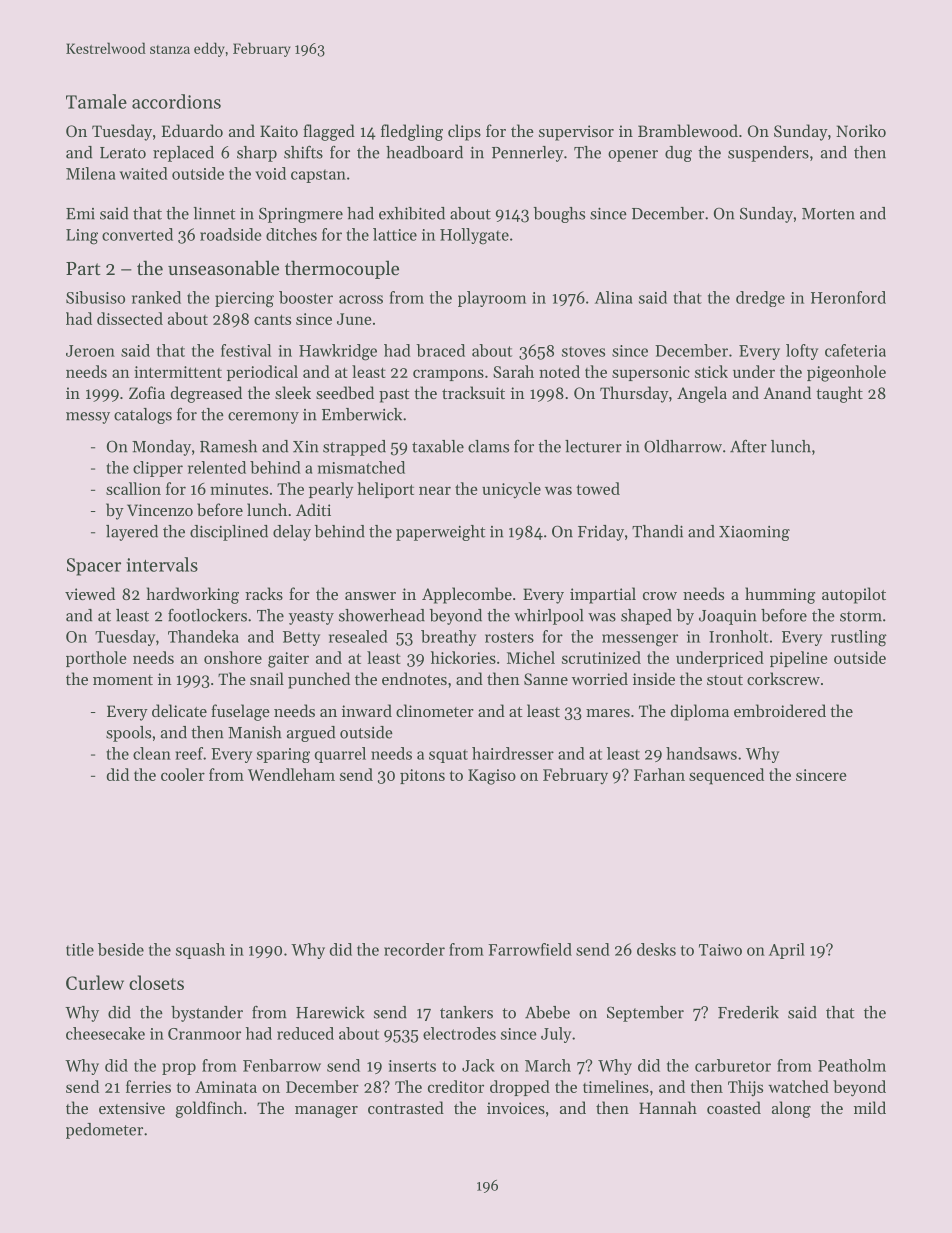 The height and width of the screenshot is (1233, 952). Describe the element at coordinates (200, 951) in the screenshot. I see `squash` at that location.
